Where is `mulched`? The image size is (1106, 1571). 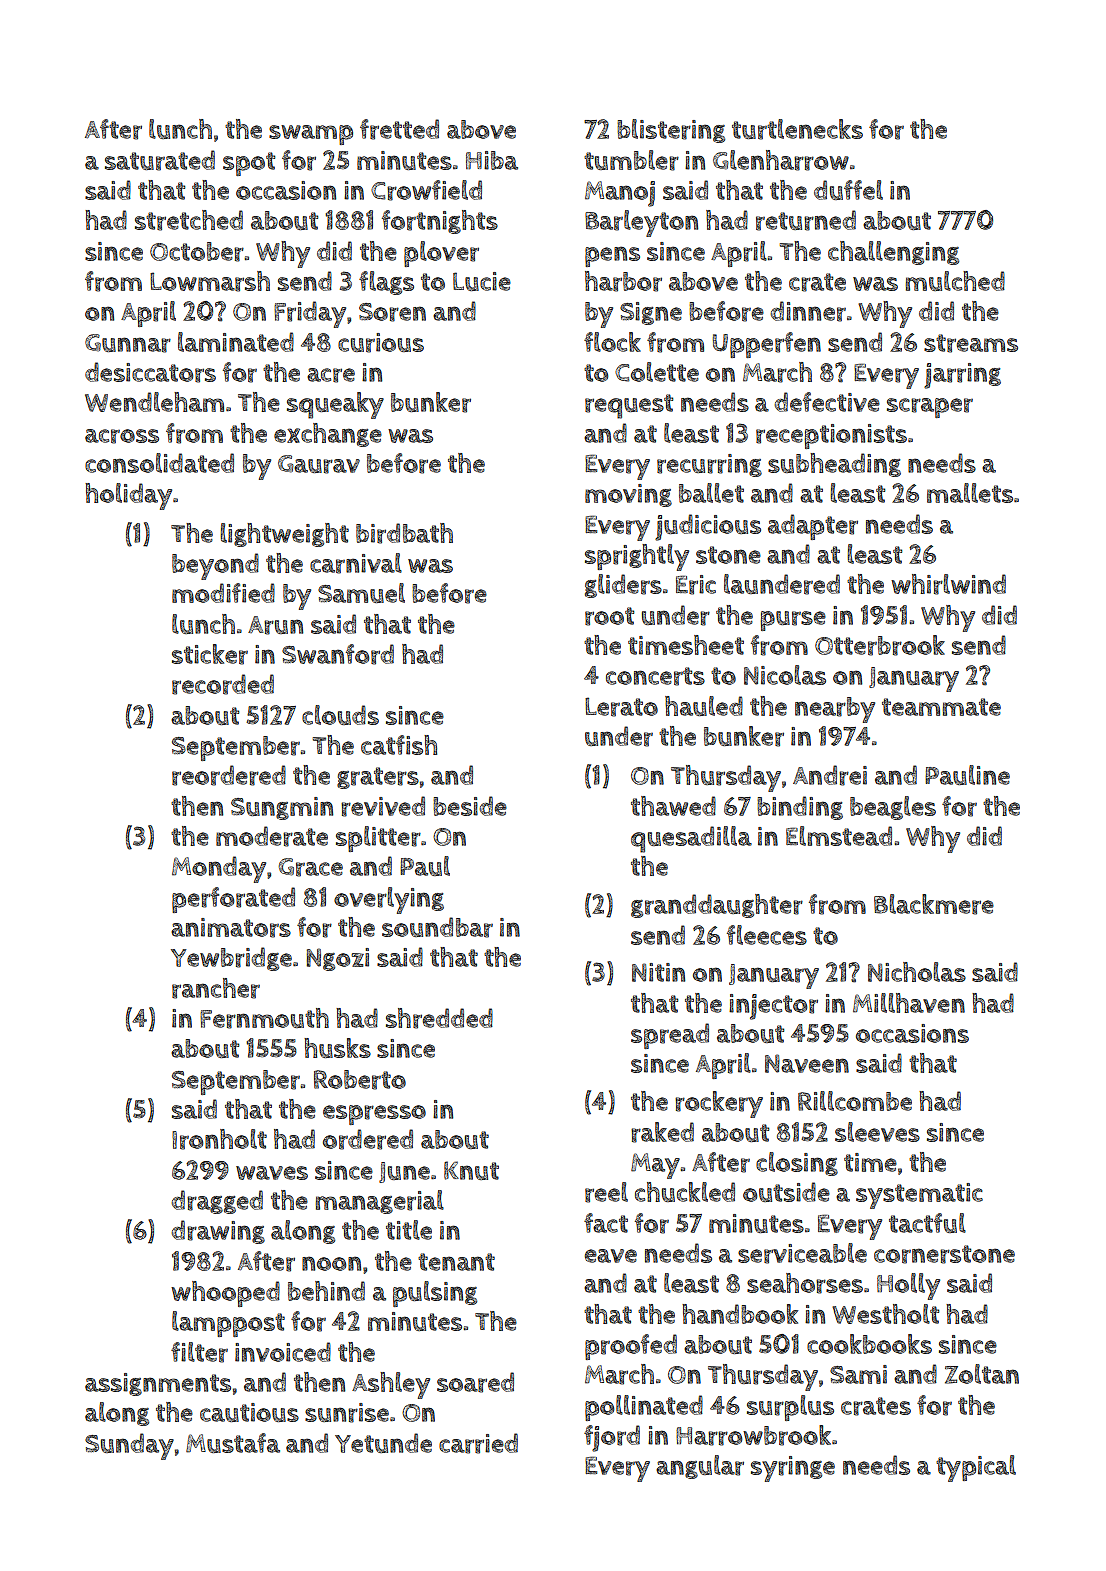 mulched is located at coordinates (955, 281).
